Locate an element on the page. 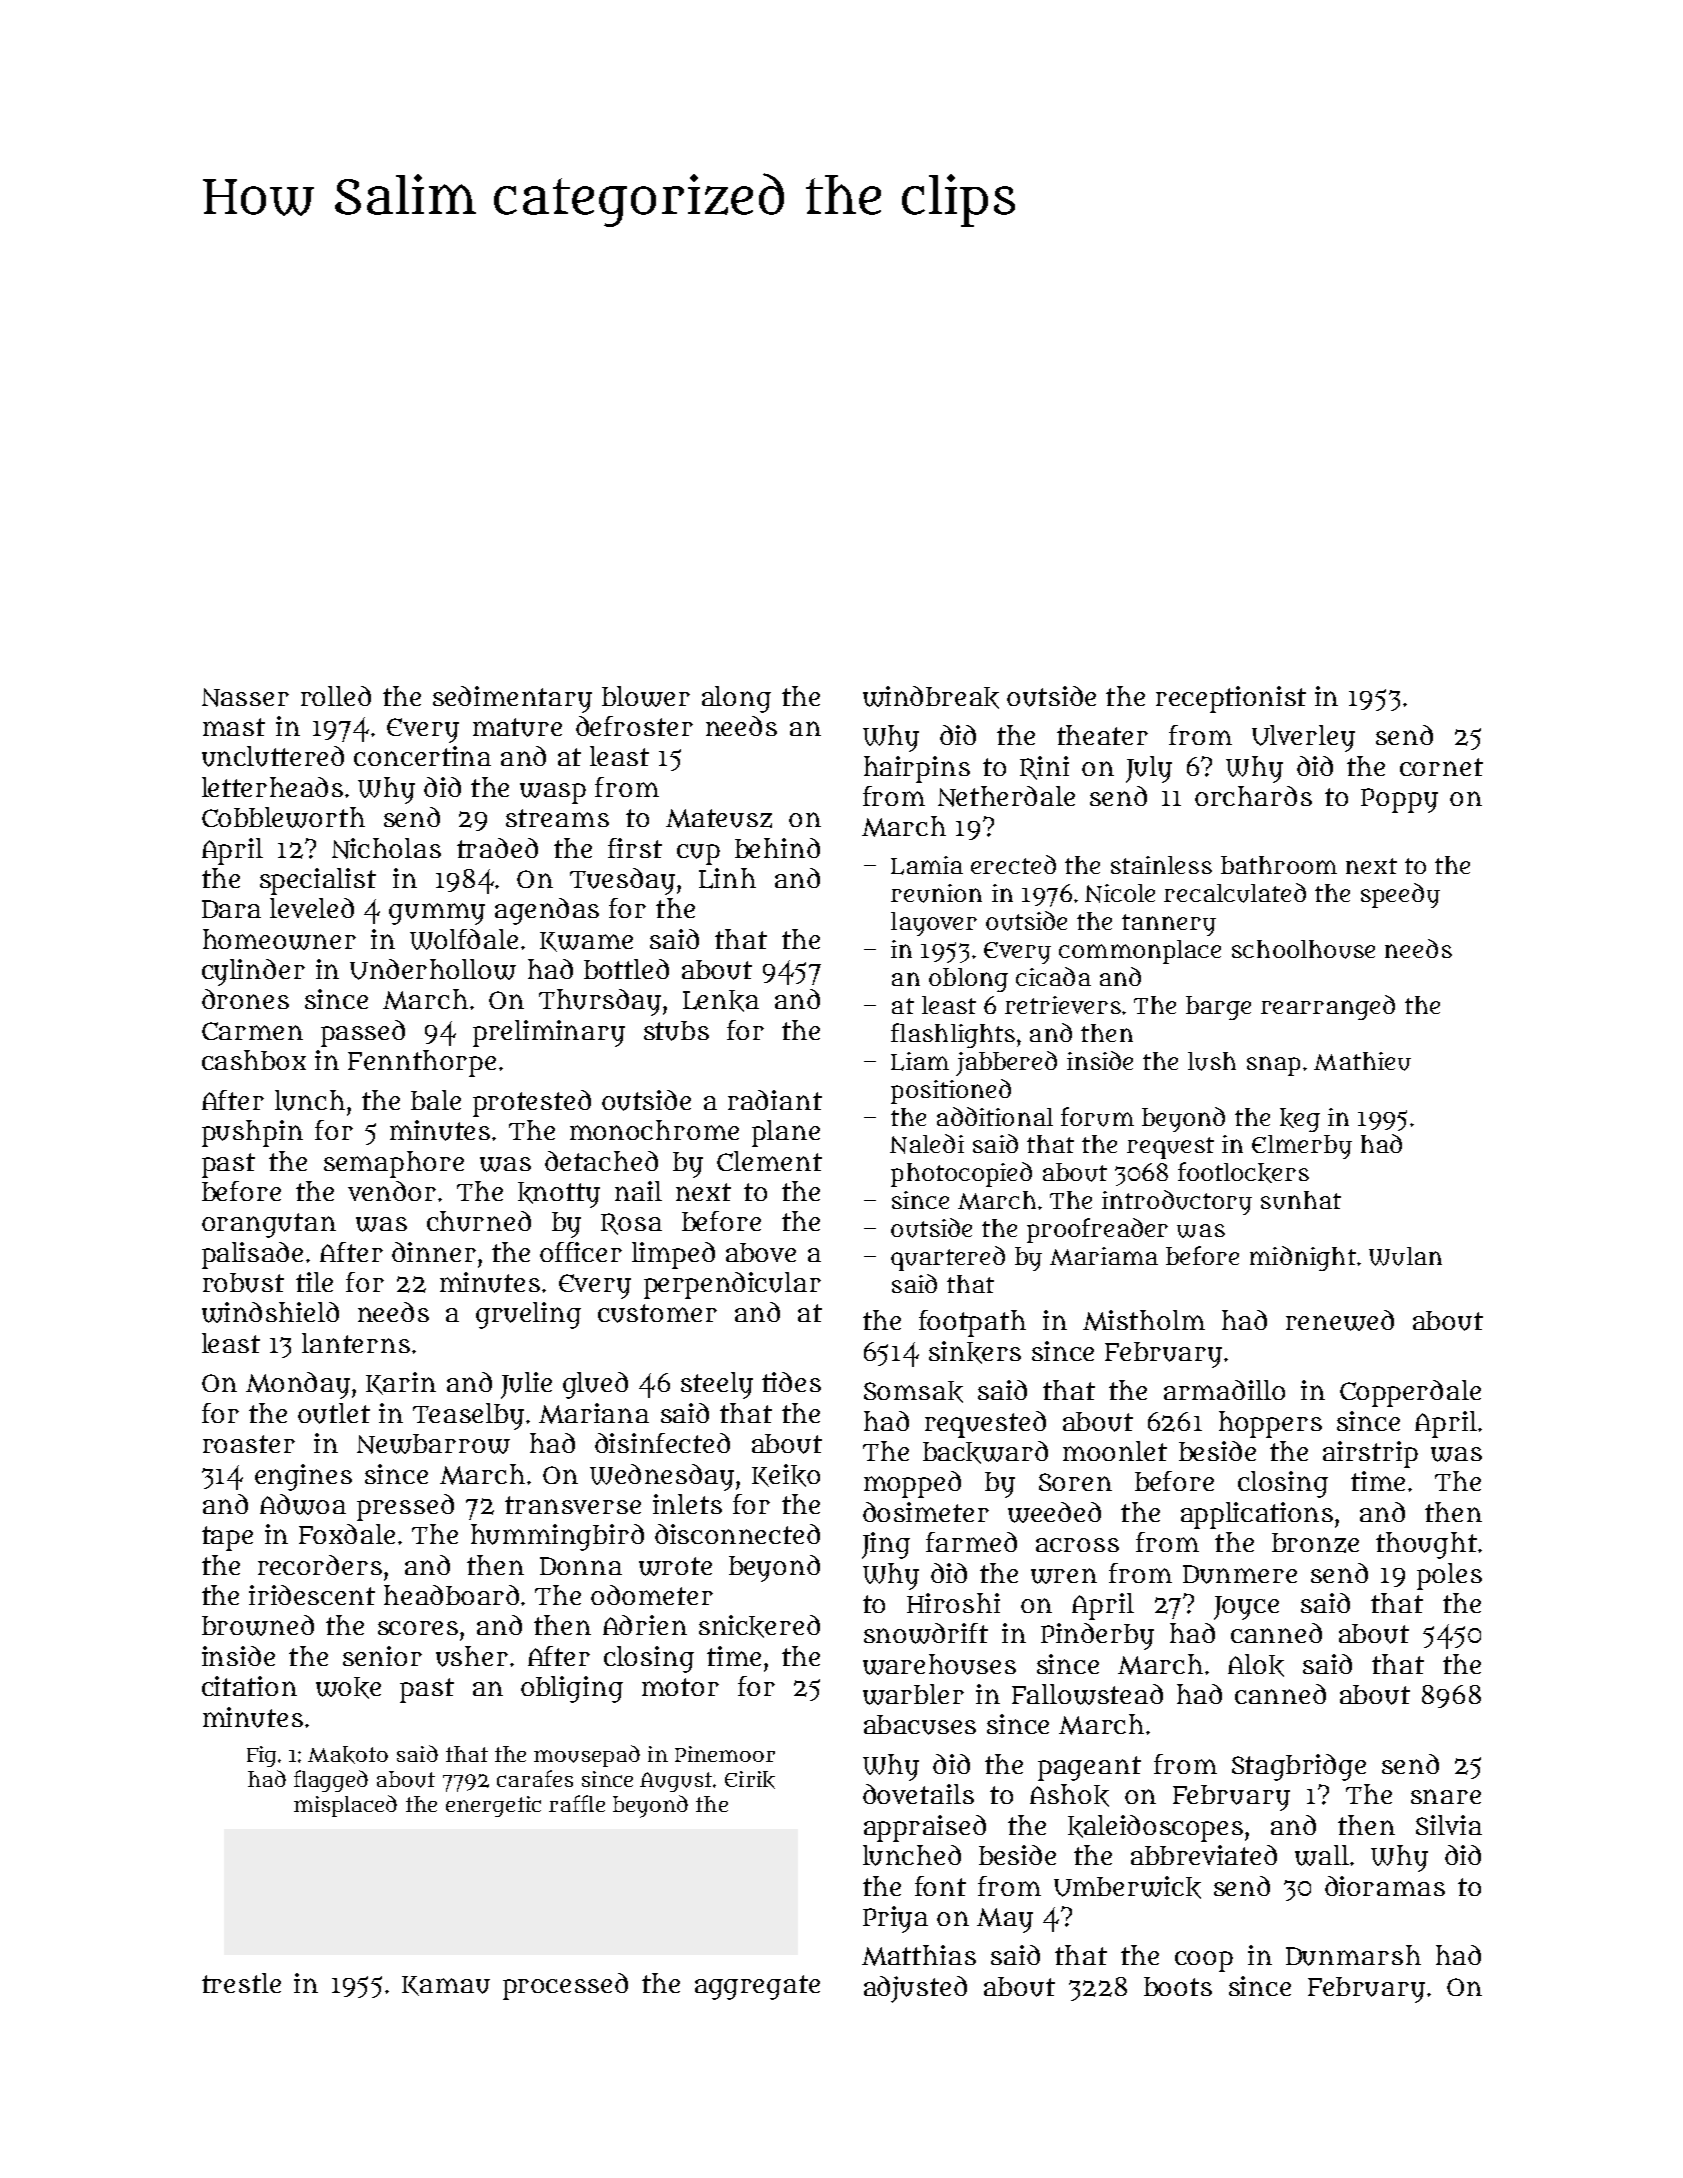 The width and height of the page is (1683, 2178). coop is located at coordinates (1204, 1961).
